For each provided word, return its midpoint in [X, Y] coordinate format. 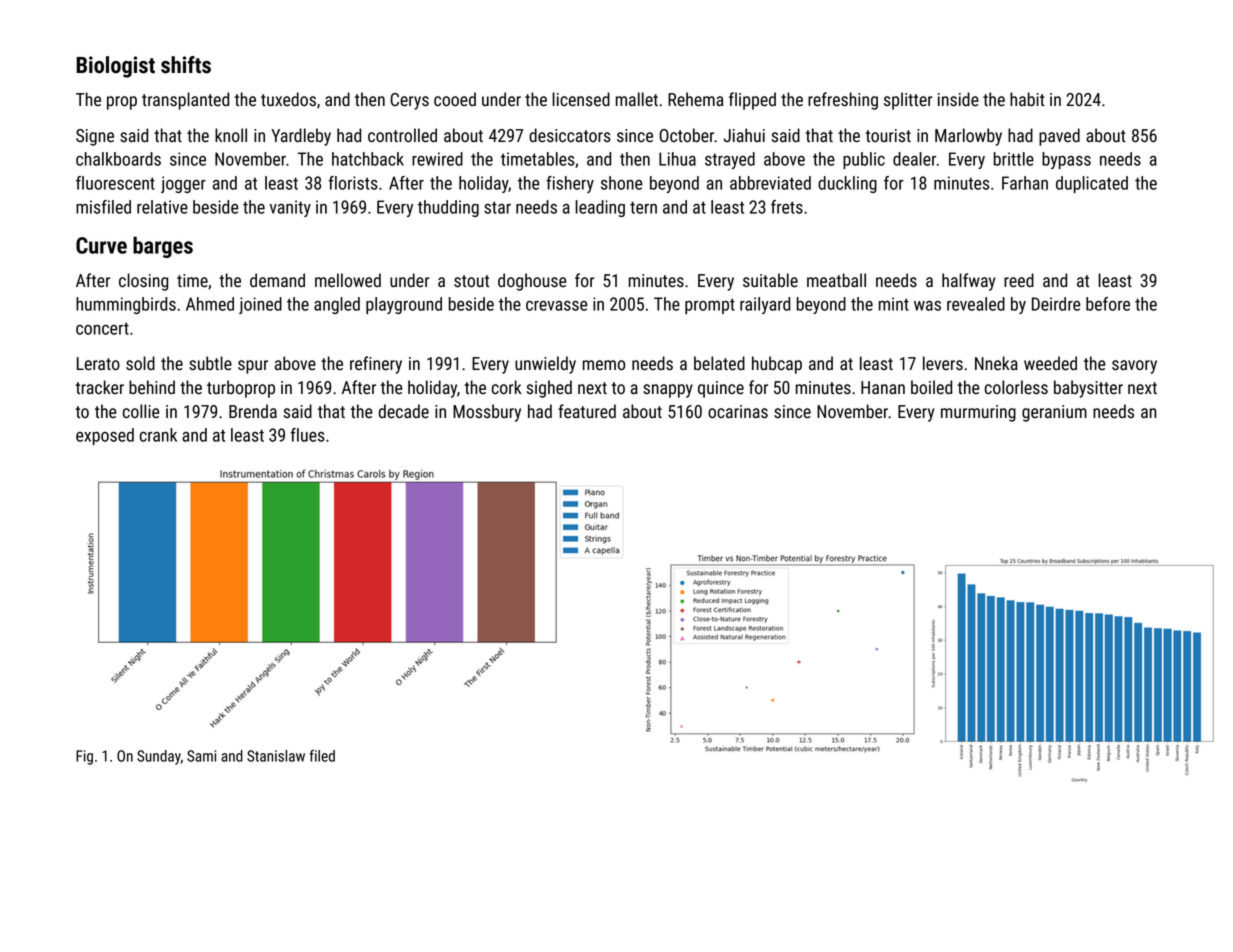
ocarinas [738, 412]
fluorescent [115, 183]
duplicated [1092, 184]
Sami [201, 756]
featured [587, 411]
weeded [1050, 363]
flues [307, 435]
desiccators [570, 135]
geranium [1054, 413]
